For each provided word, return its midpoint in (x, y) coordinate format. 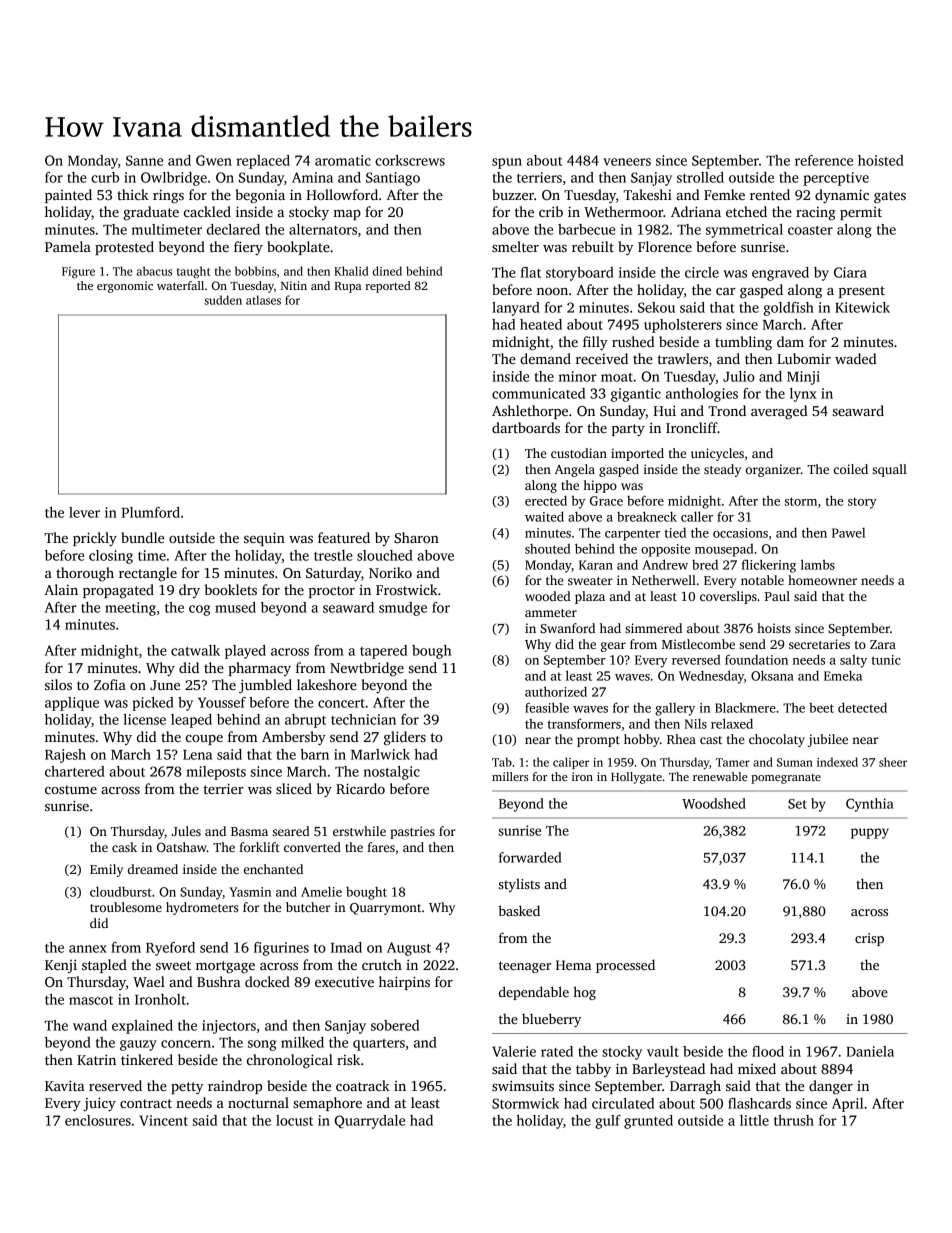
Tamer (733, 762)
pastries (412, 832)
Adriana (696, 211)
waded (856, 358)
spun (507, 163)
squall (890, 470)
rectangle (148, 574)
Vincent (163, 1120)
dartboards (526, 427)
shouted (547, 549)
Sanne (144, 160)
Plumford (151, 512)
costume (71, 789)
